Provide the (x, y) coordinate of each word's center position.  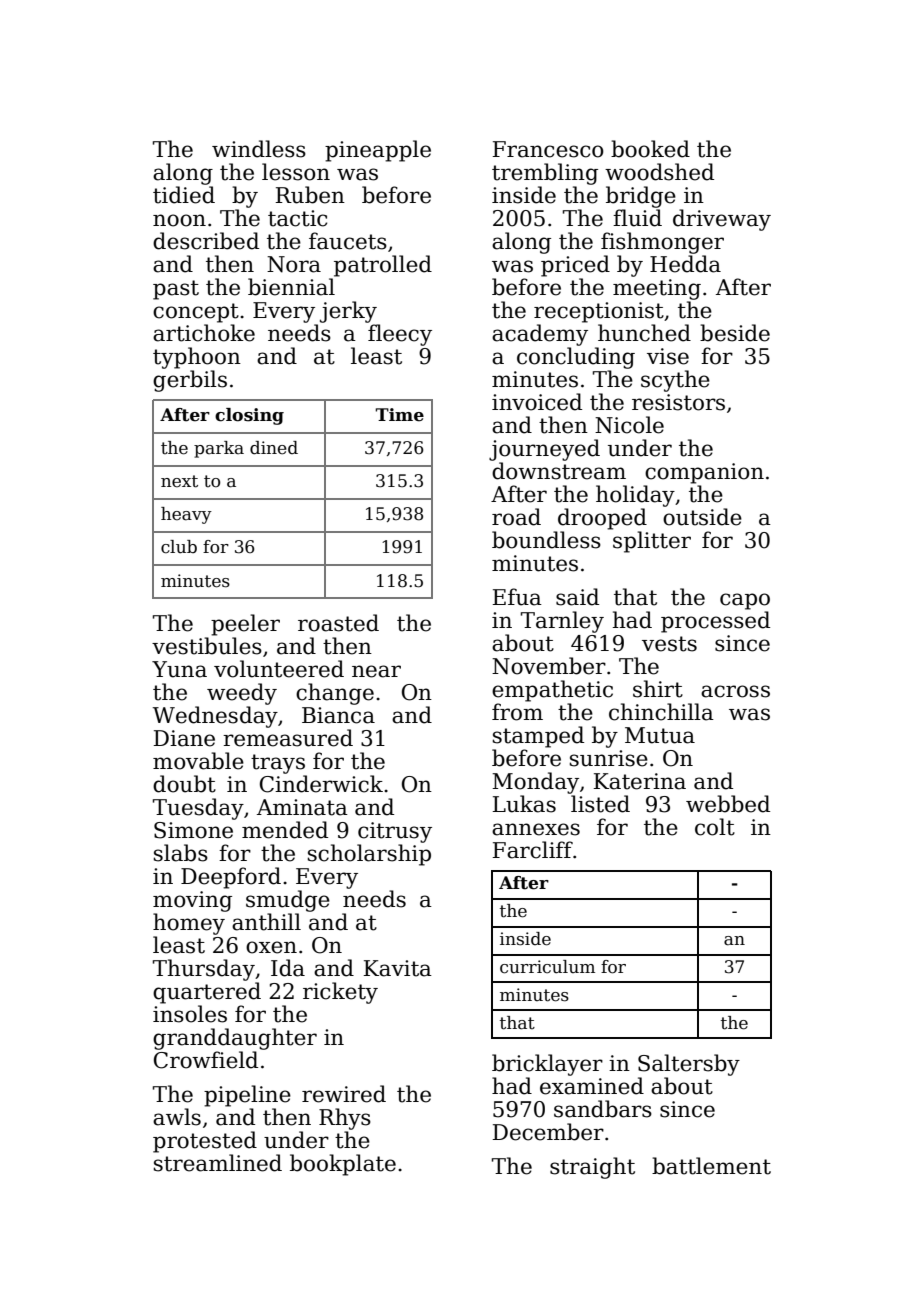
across (735, 691)
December (548, 1132)
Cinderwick (321, 784)
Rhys (345, 1119)
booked (650, 149)
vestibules (207, 646)
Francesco (548, 149)
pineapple (378, 151)
